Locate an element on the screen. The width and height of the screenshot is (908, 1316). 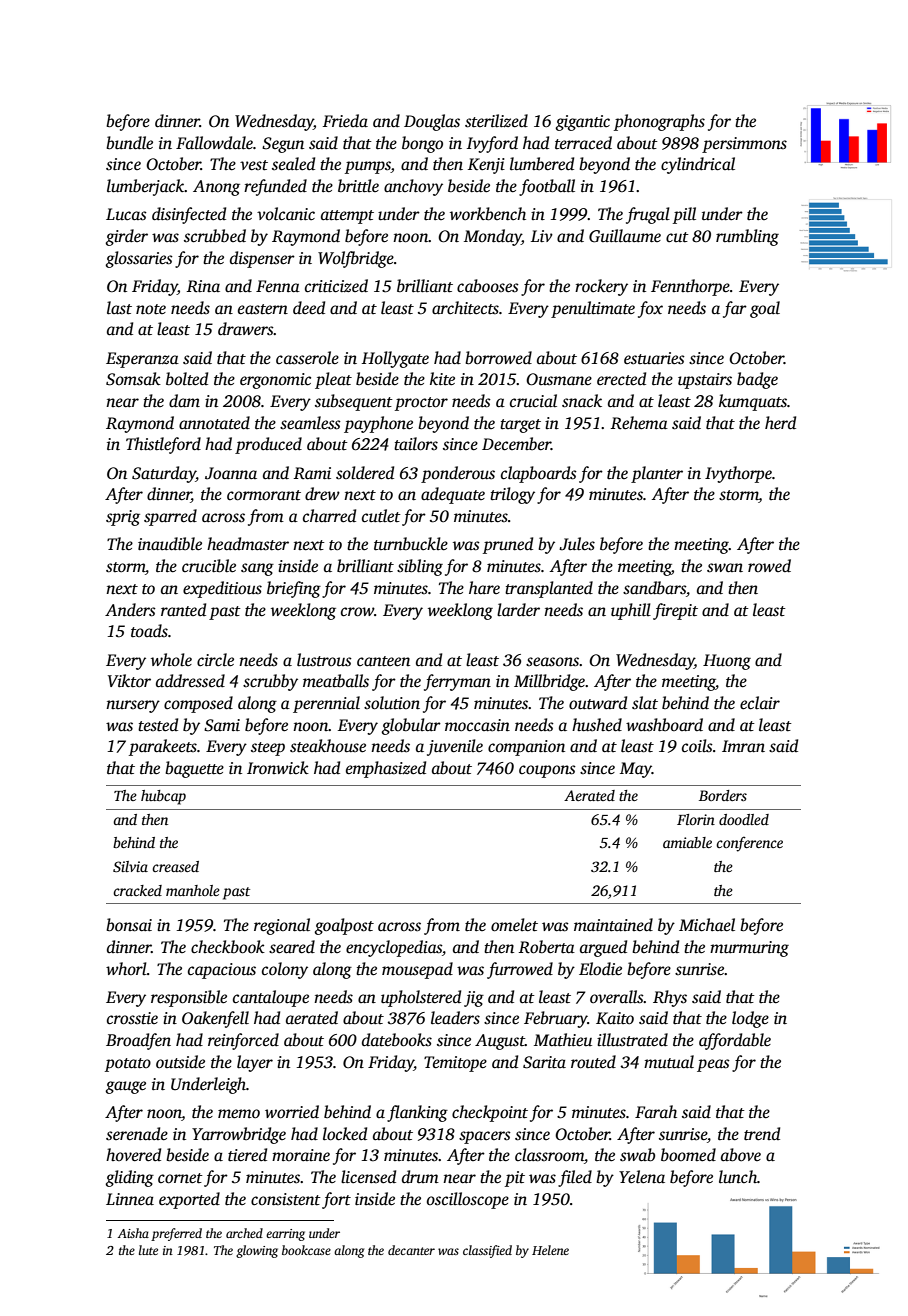
Elodie is located at coordinates (600, 969).
